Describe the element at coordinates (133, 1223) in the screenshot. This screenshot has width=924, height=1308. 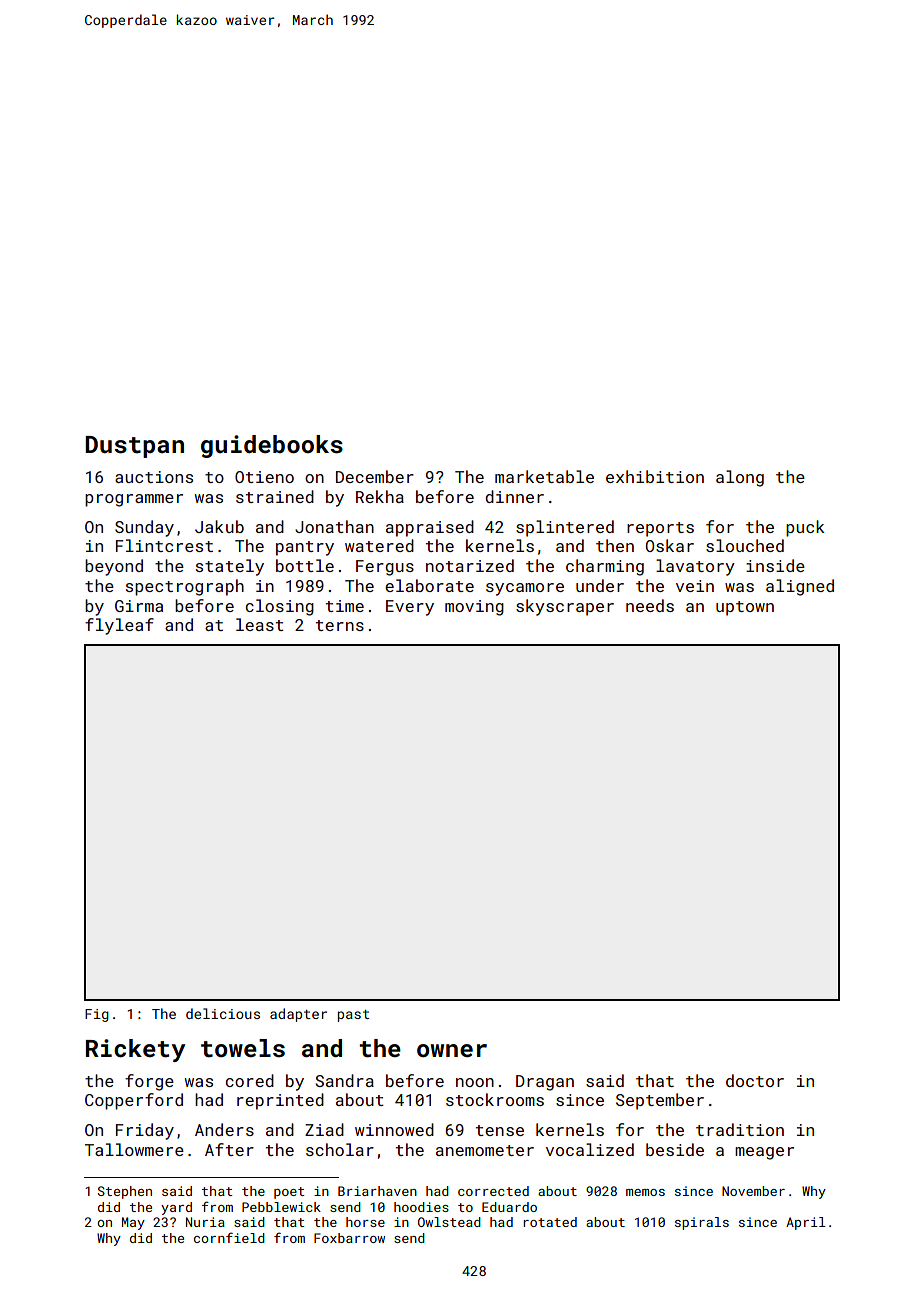
I see `May` at that location.
